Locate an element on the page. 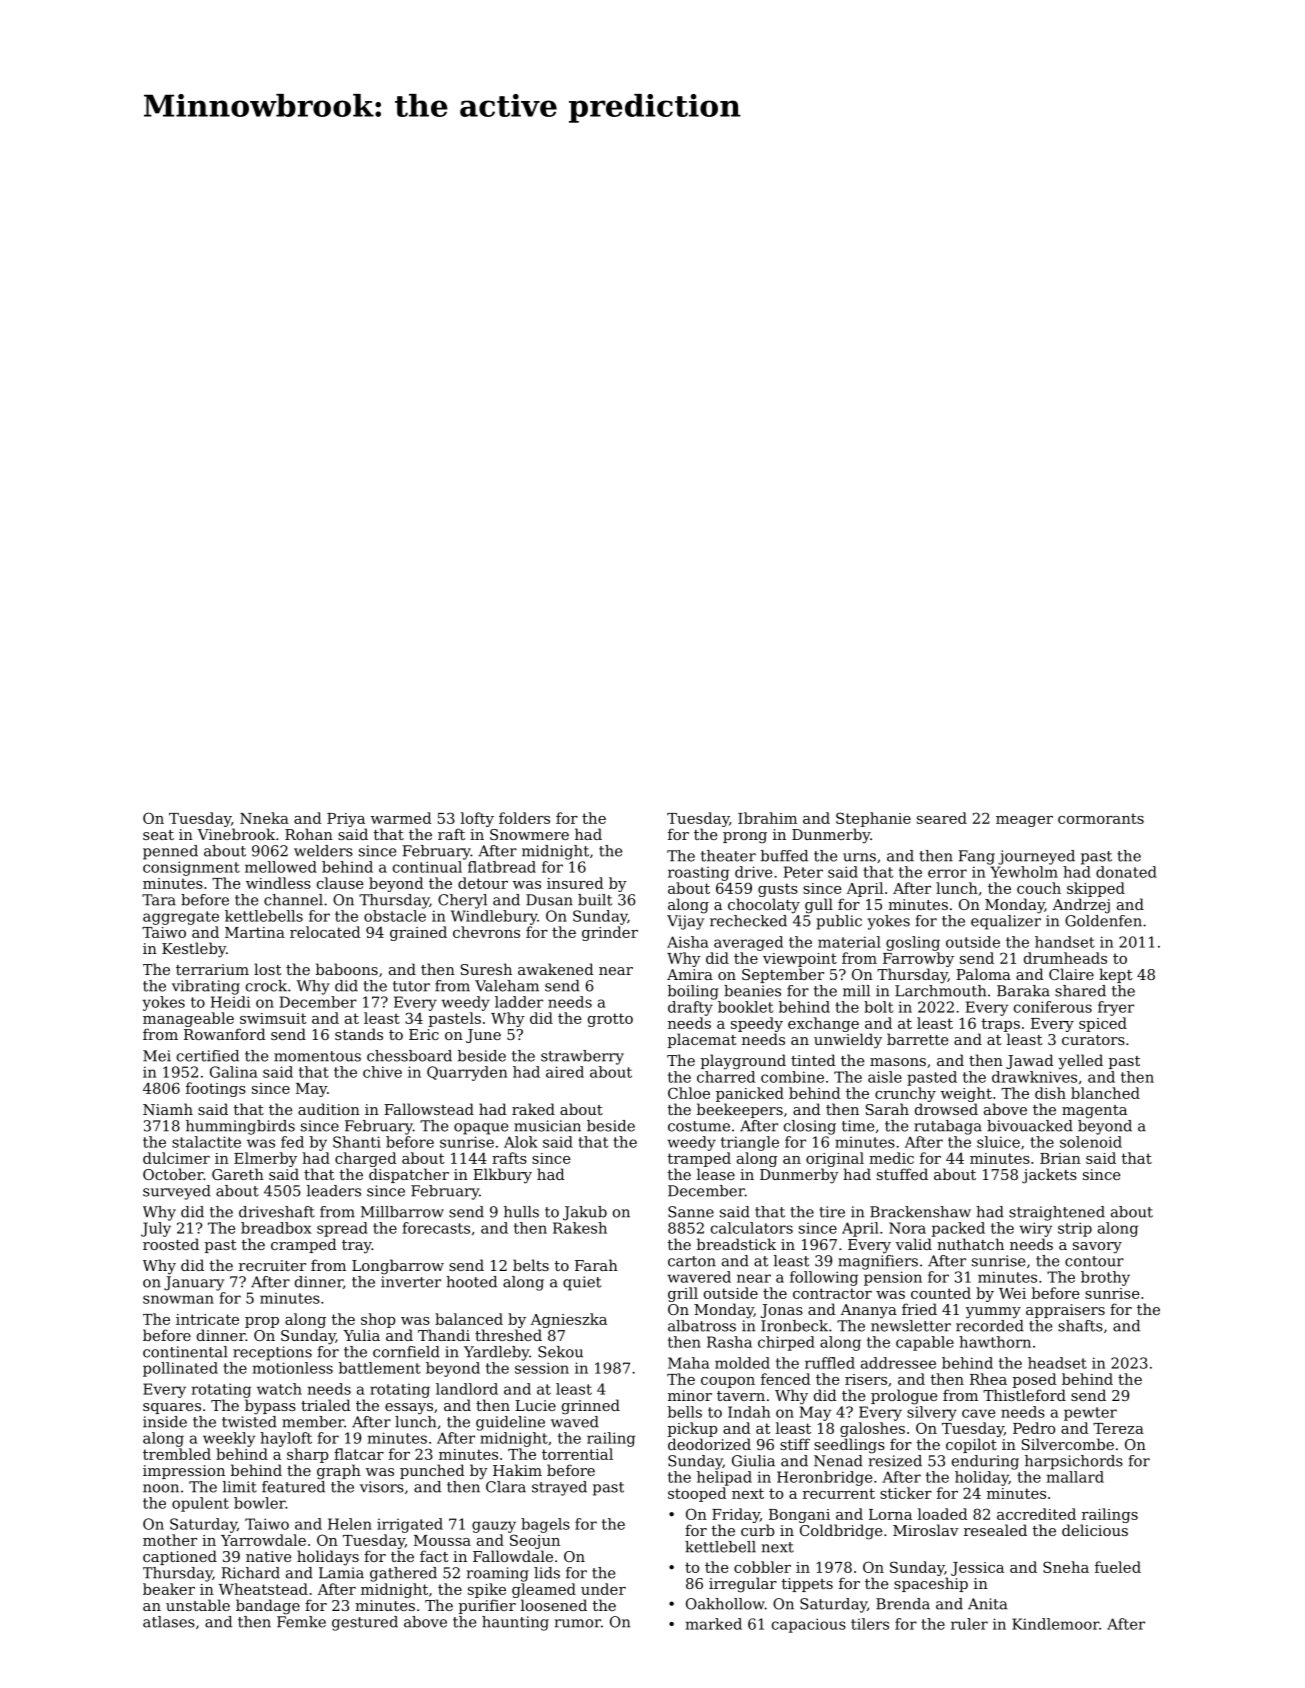  Stephanie is located at coordinates (873, 819).
